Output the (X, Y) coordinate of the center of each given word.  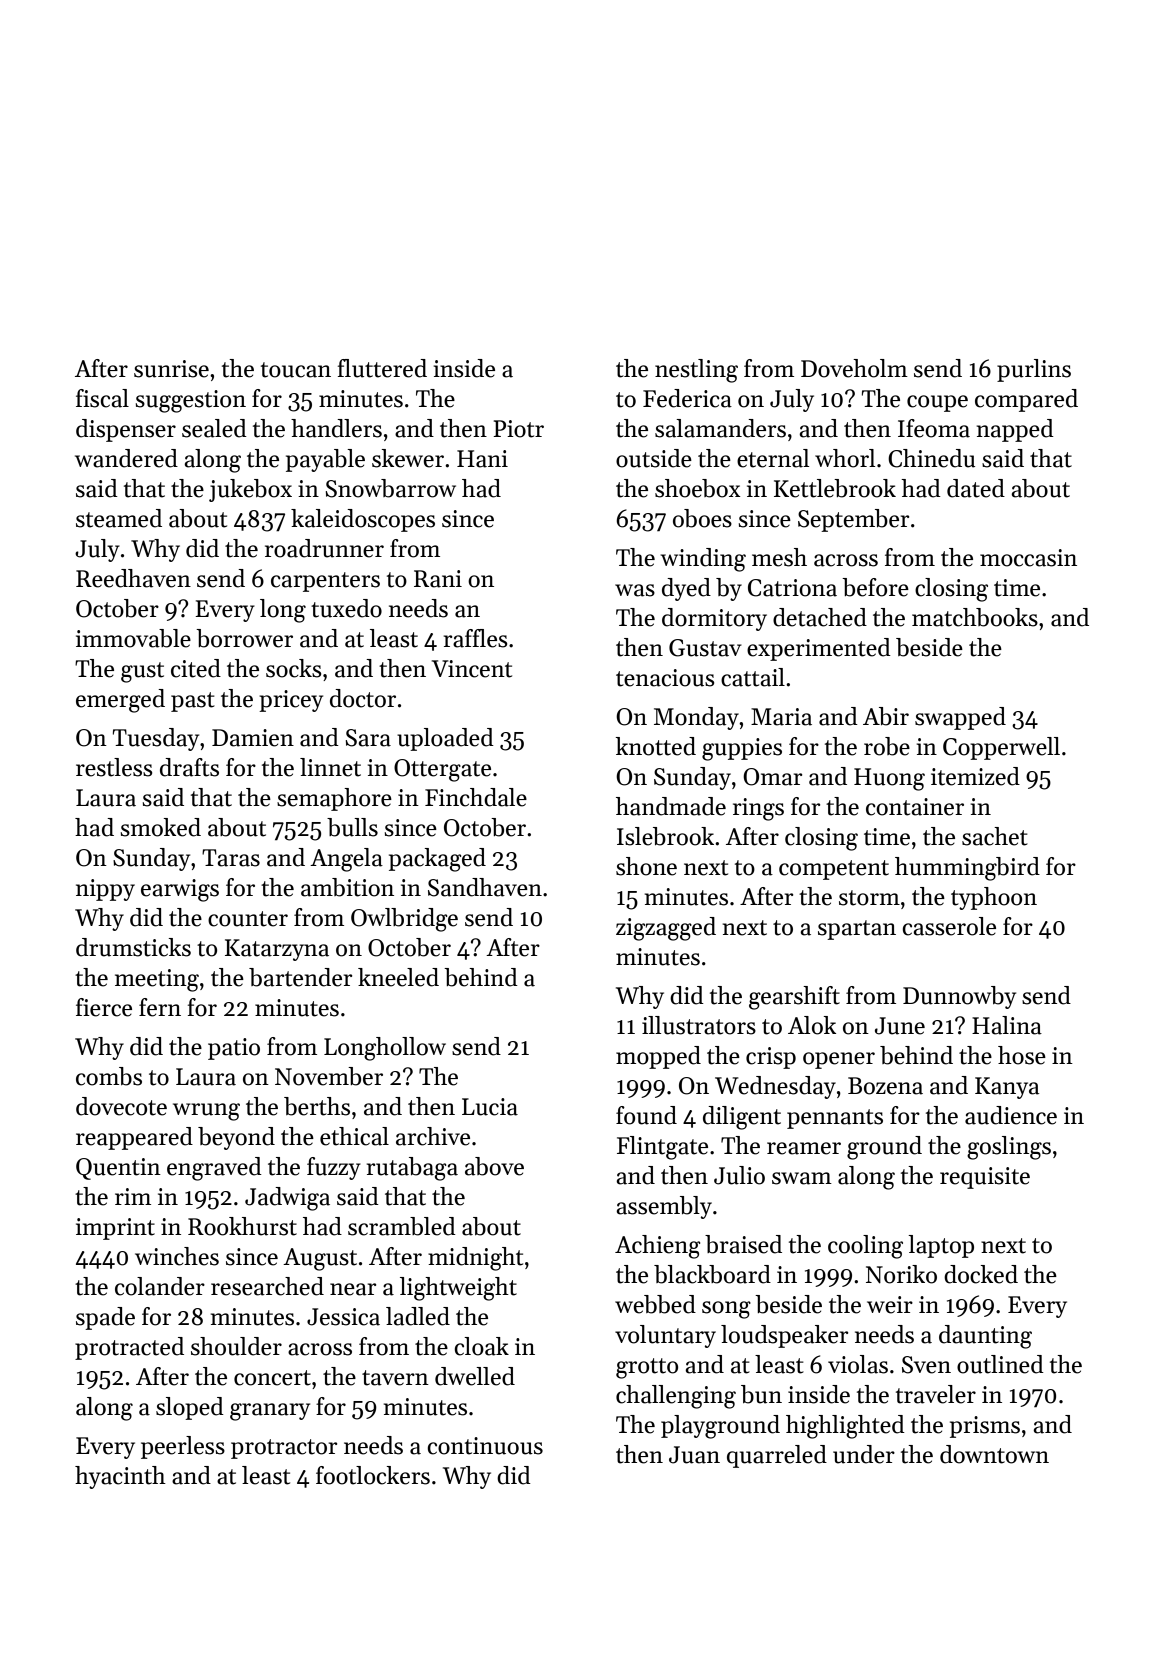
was (635, 590)
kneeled (398, 977)
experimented (818, 649)
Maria (781, 717)
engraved (214, 1169)
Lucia (490, 1107)
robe (887, 746)
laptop (941, 1246)
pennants (835, 1119)
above (494, 1166)
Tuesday (156, 739)
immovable (133, 638)
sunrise (171, 369)
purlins (1034, 370)
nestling (696, 371)
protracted (129, 1348)
